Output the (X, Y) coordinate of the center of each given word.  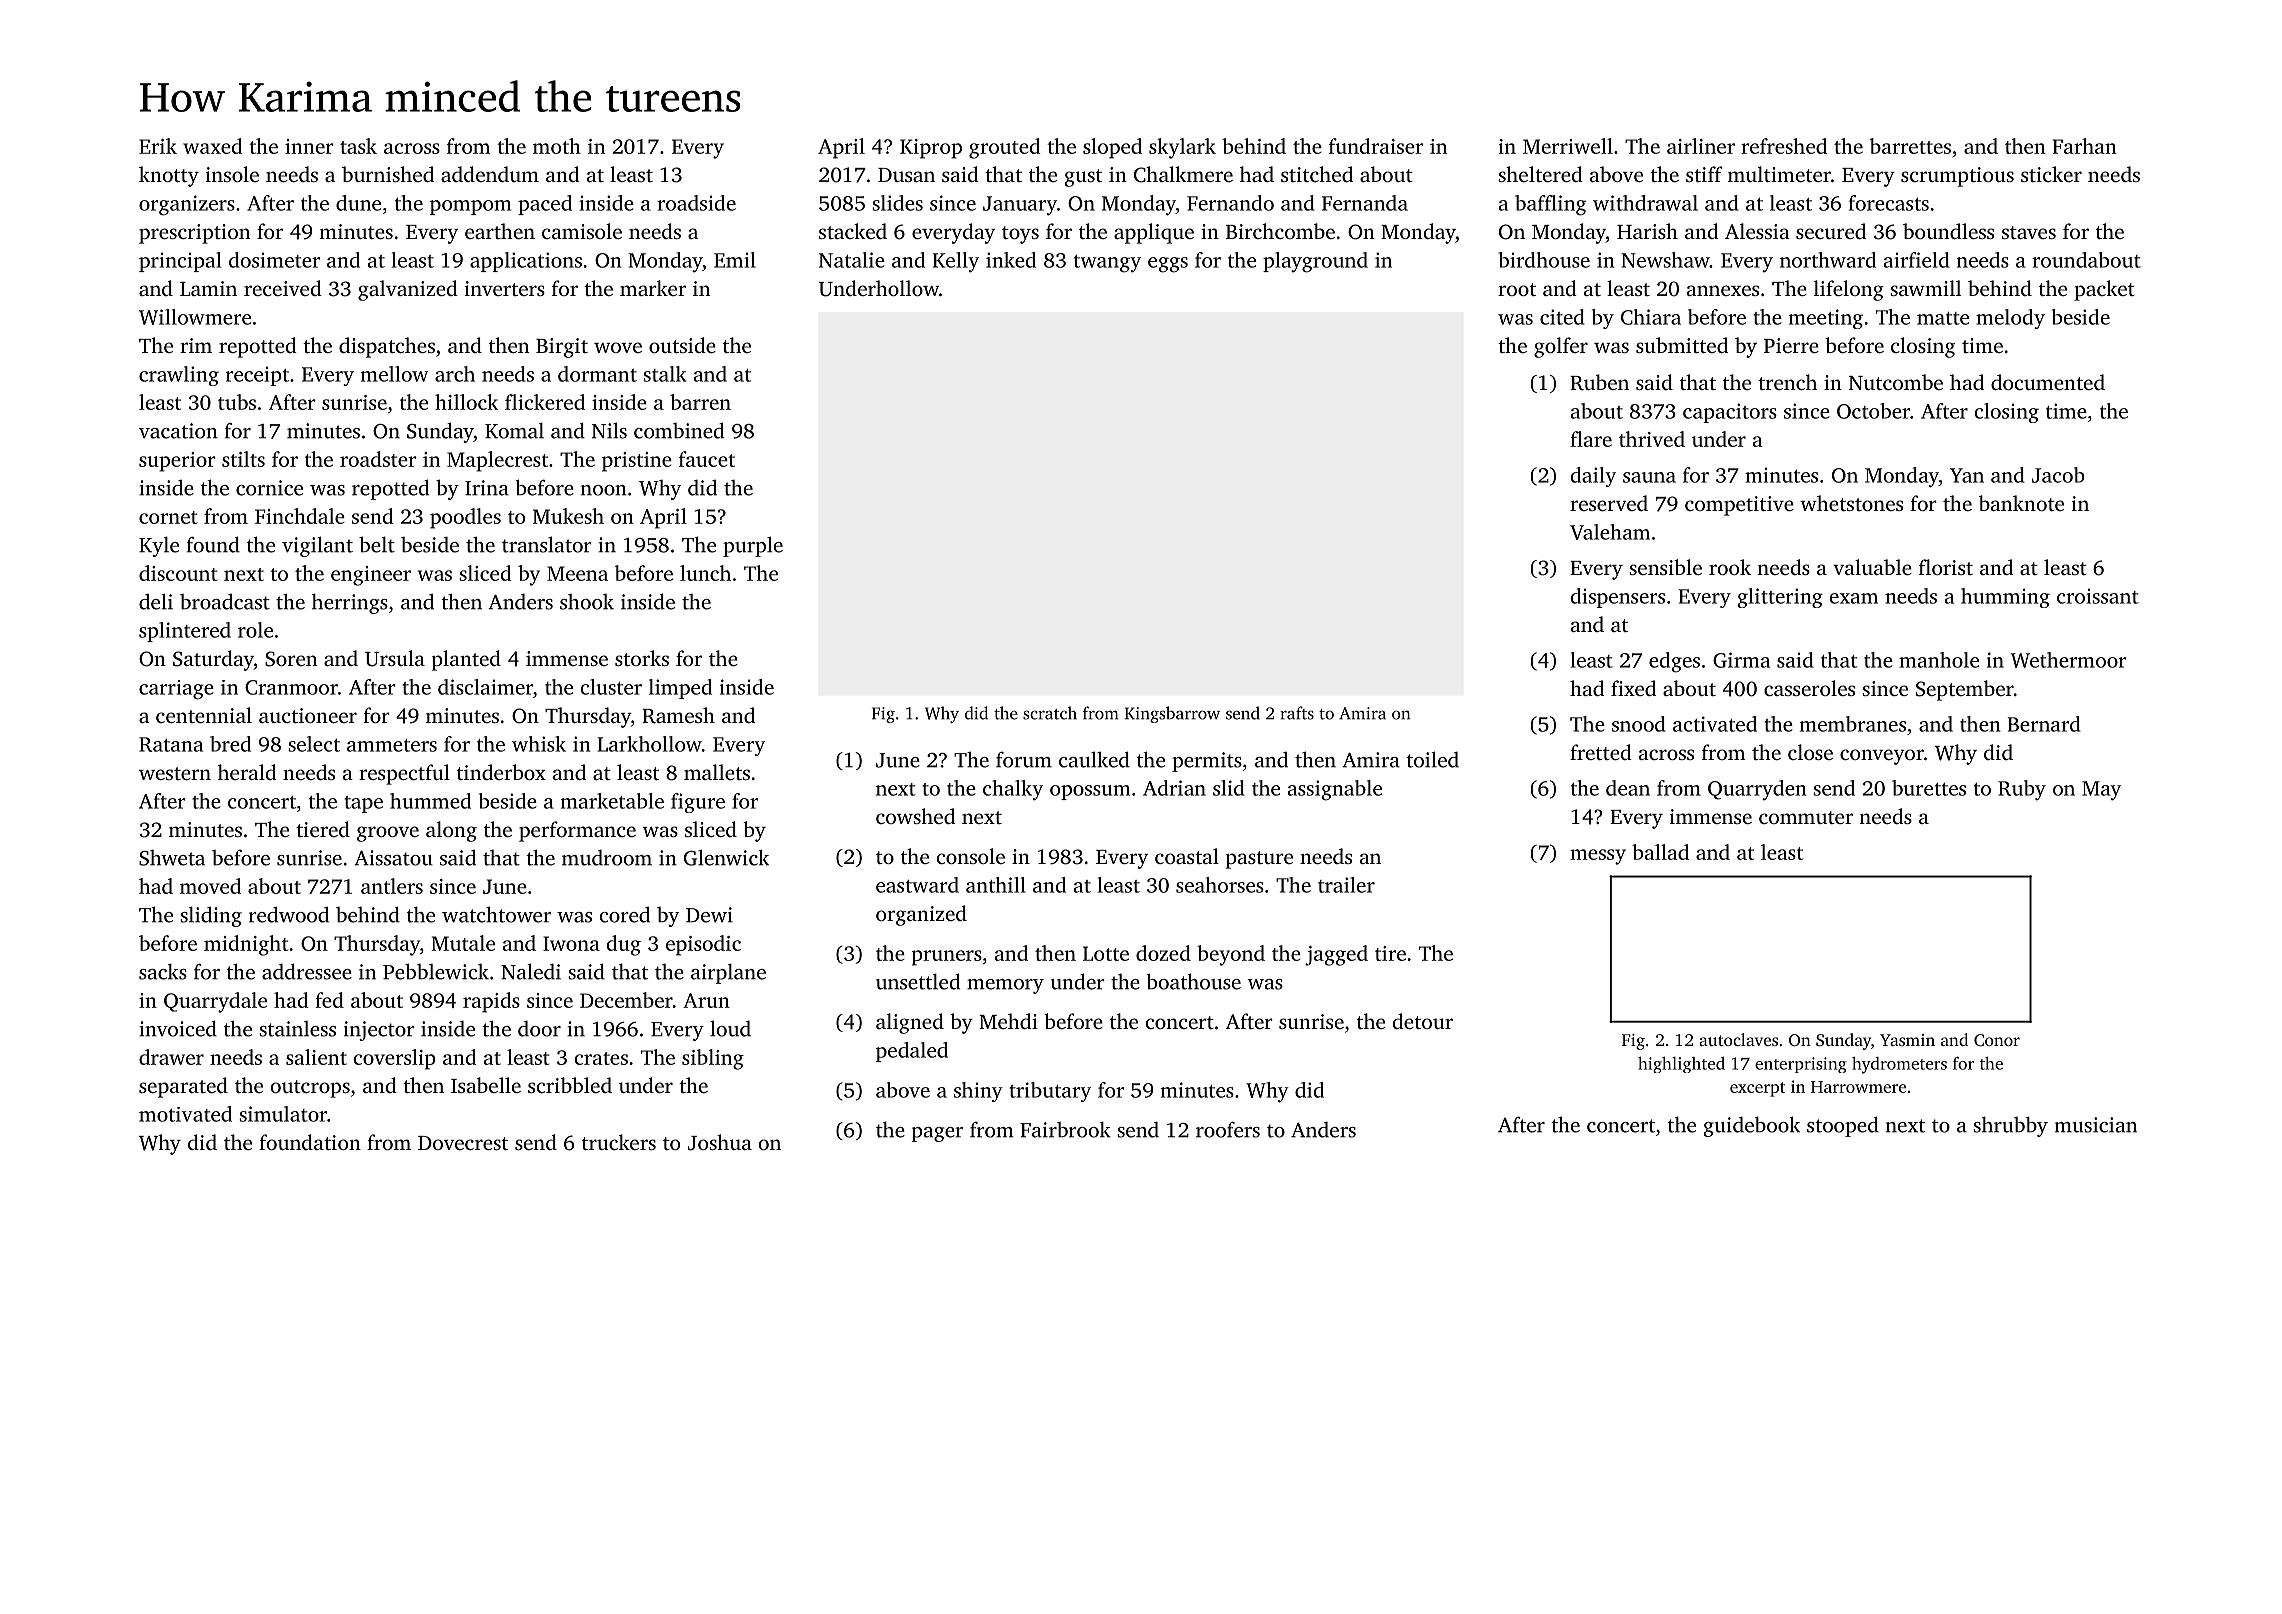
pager (937, 1134)
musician (2096, 1125)
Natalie (852, 260)
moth (557, 146)
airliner (1701, 146)
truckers (619, 1142)
